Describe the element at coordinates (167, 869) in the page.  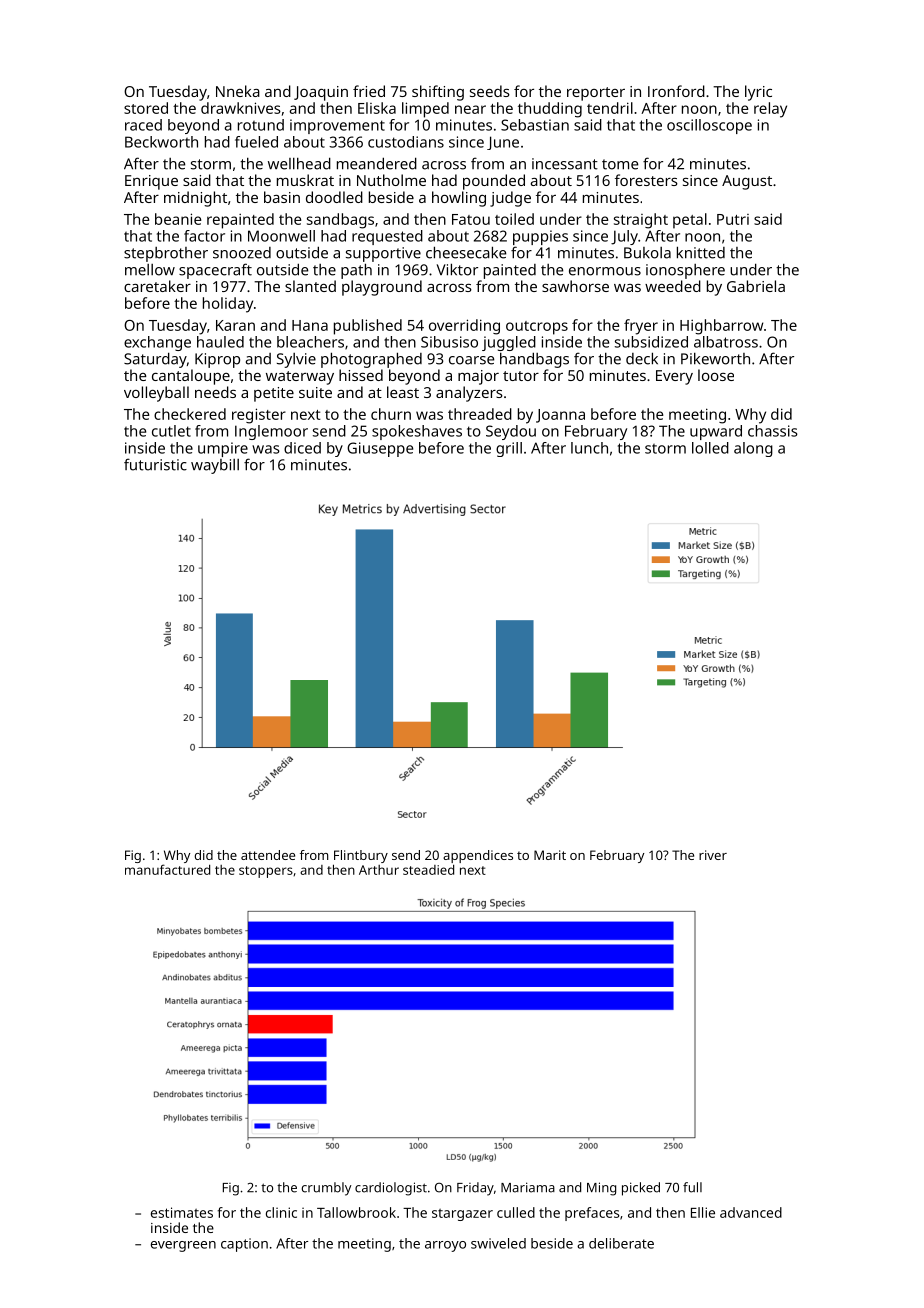
I see `manufactured` at that location.
